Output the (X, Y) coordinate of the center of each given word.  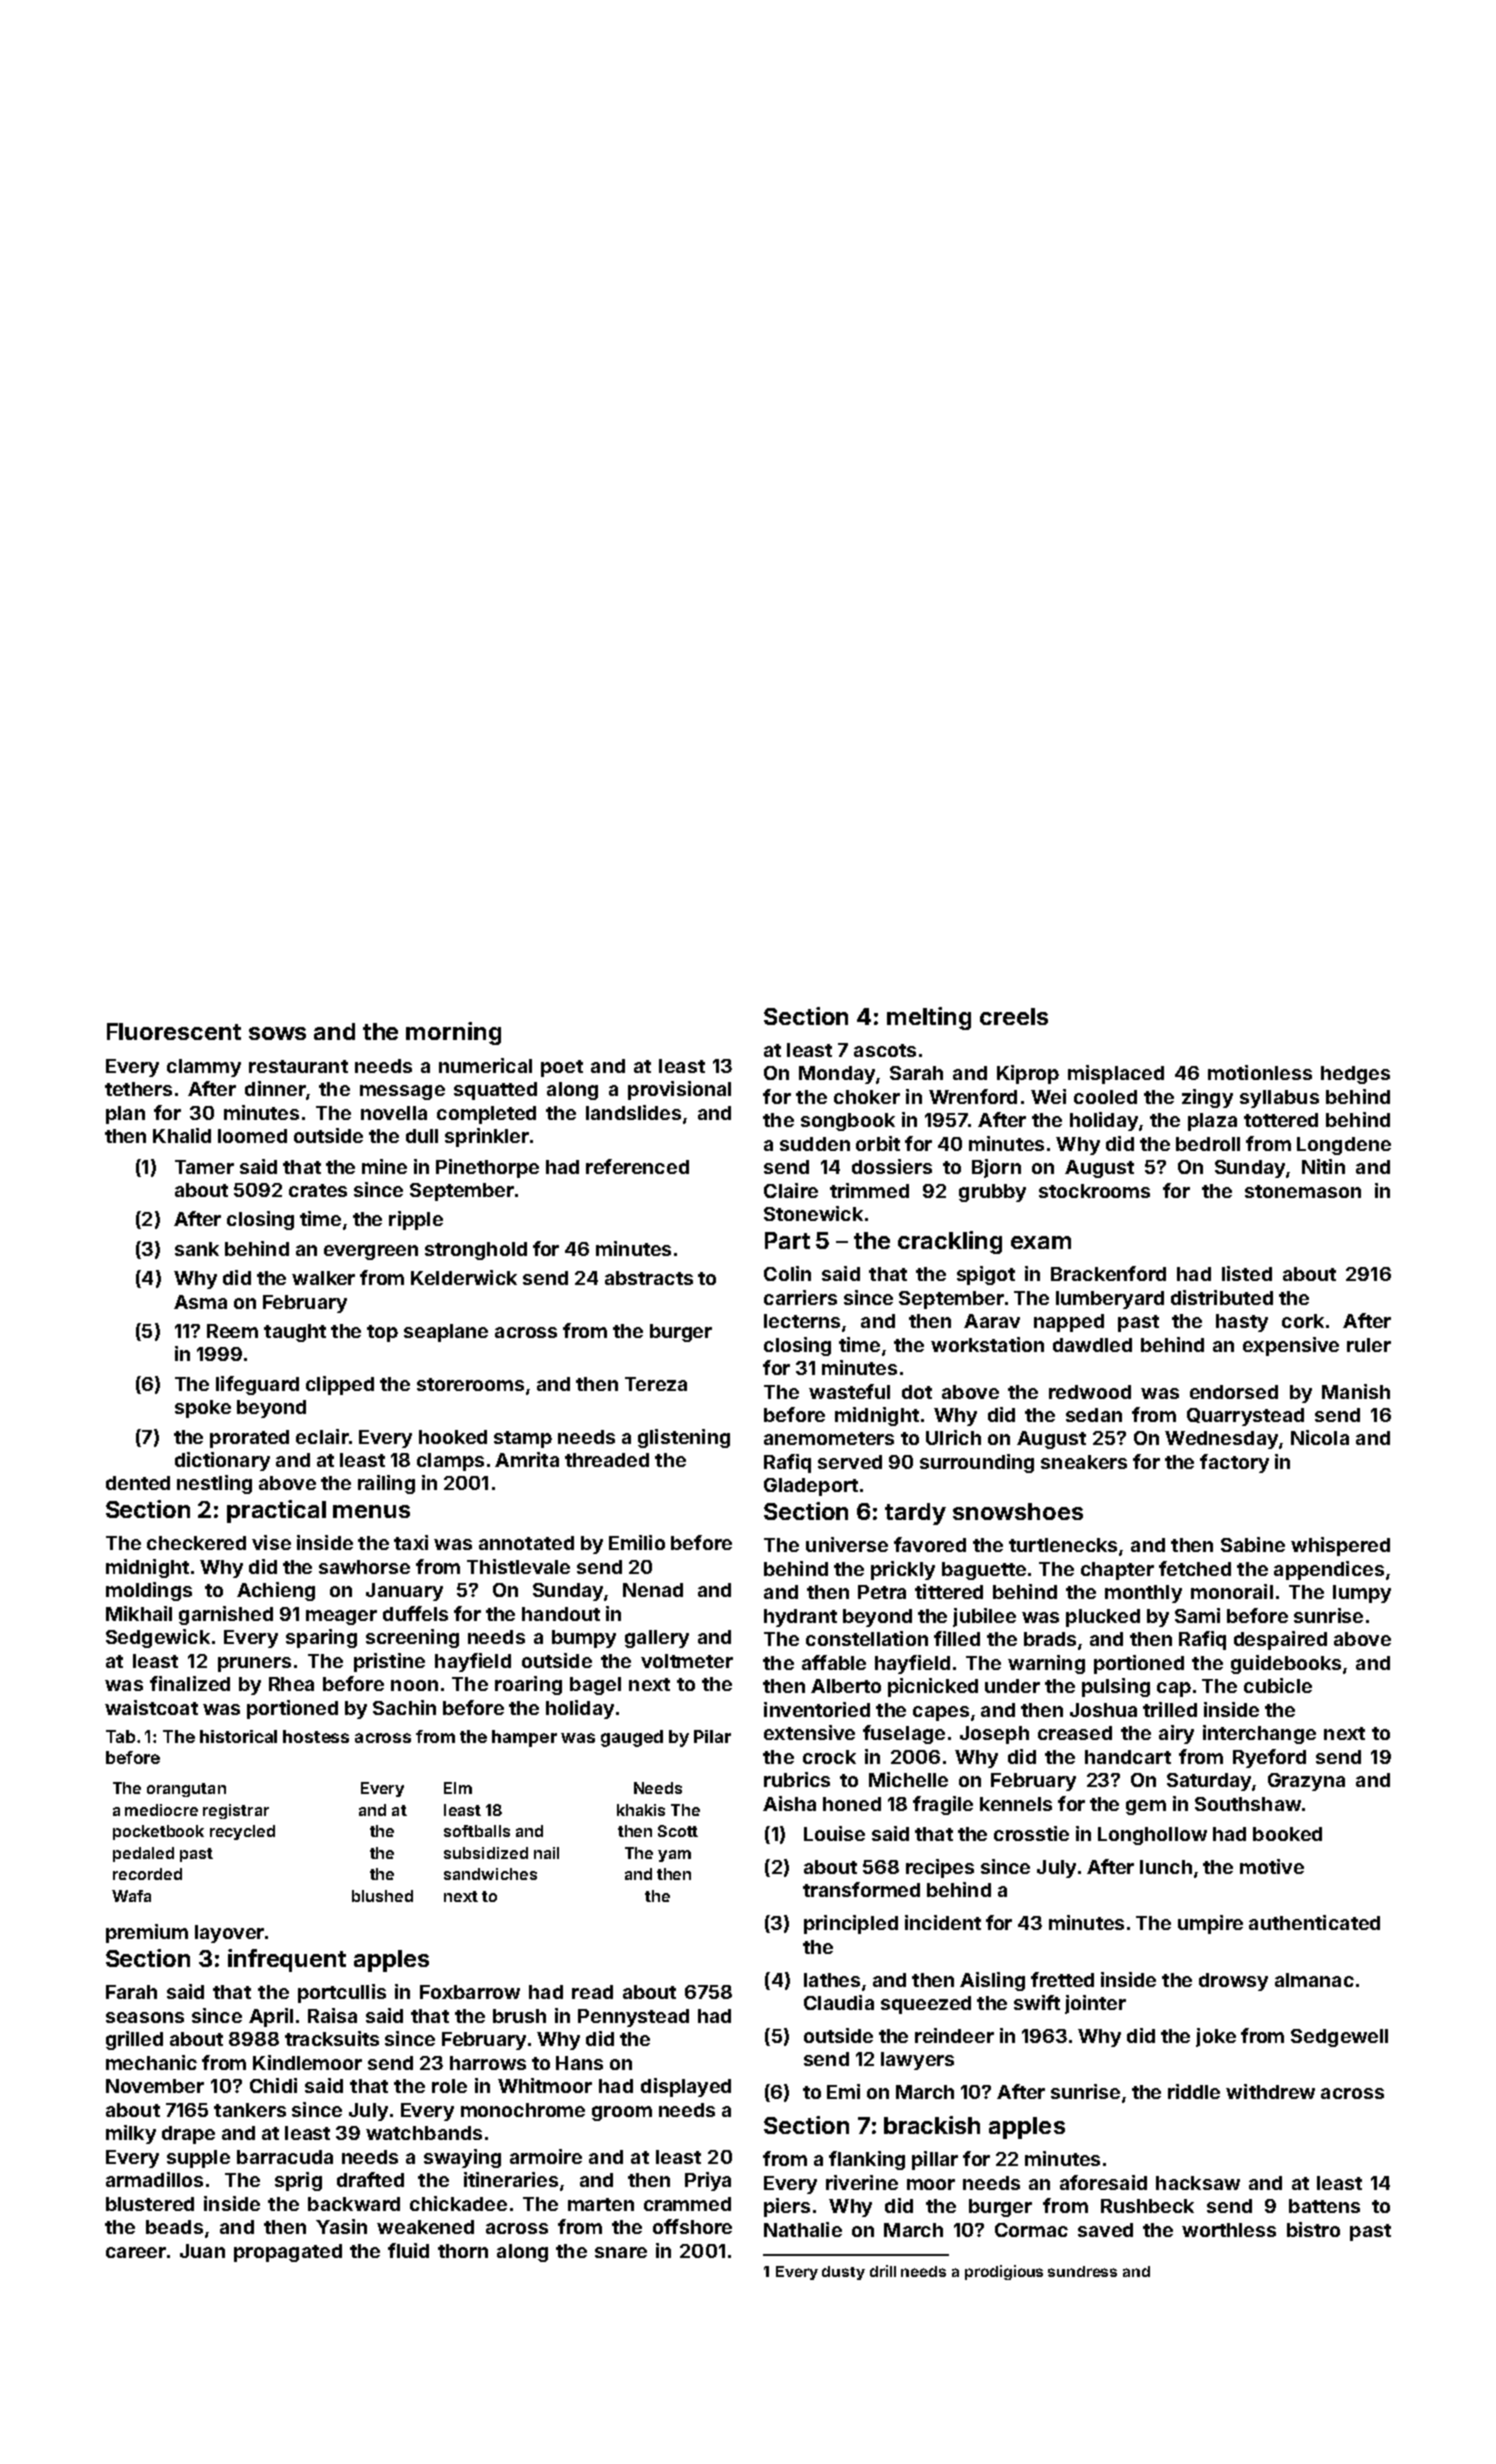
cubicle (1278, 1685)
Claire (791, 1190)
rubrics (797, 1779)
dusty (843, 2273)
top (382, 1333)
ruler (1369, 1345)
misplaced (1116, 1074)
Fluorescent (174, 1031)
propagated (288, 2253)
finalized (190, 1683)
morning (453, 1033)
